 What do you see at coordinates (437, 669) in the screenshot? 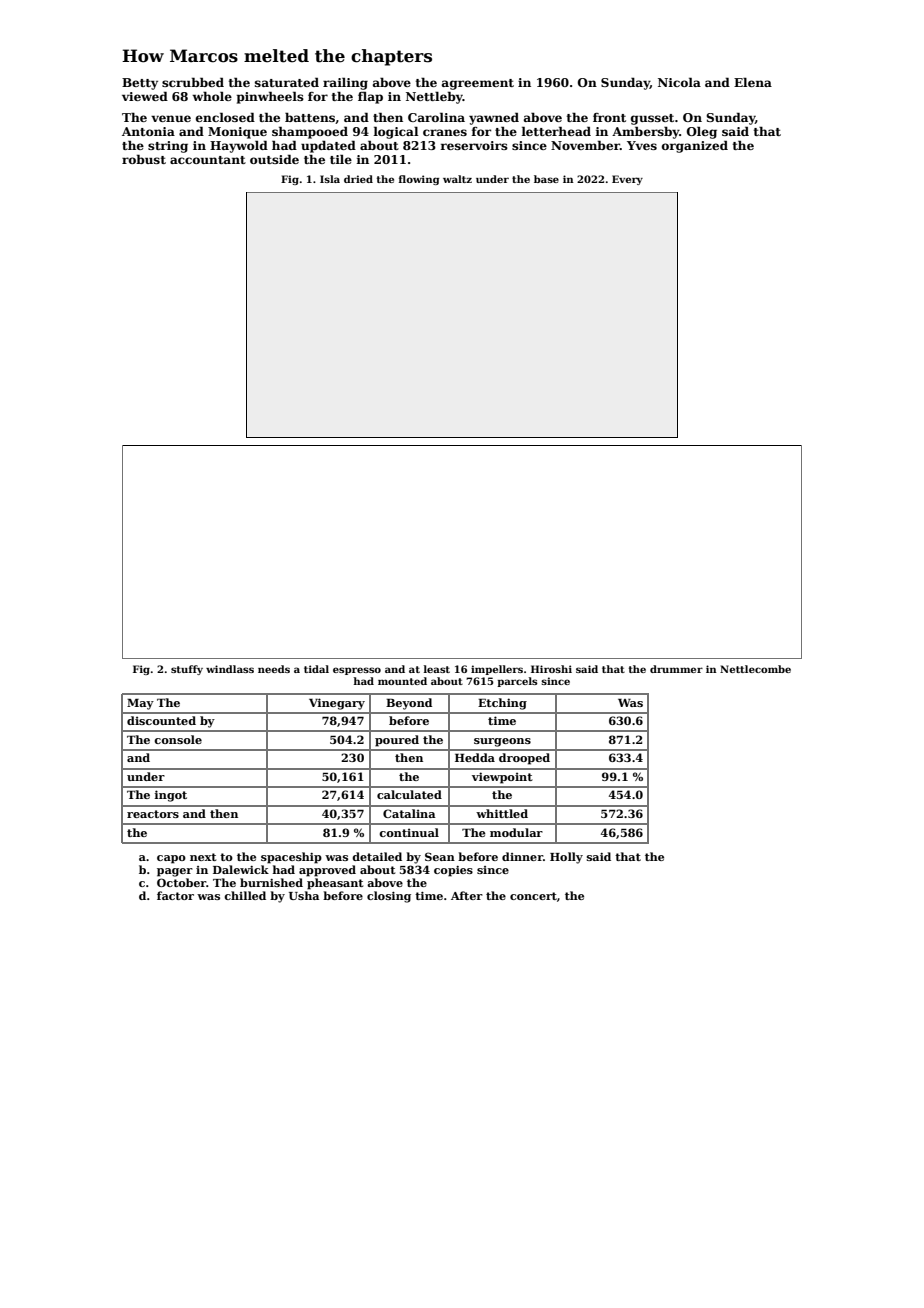
I see `least` at bounding box center [437, 669].
